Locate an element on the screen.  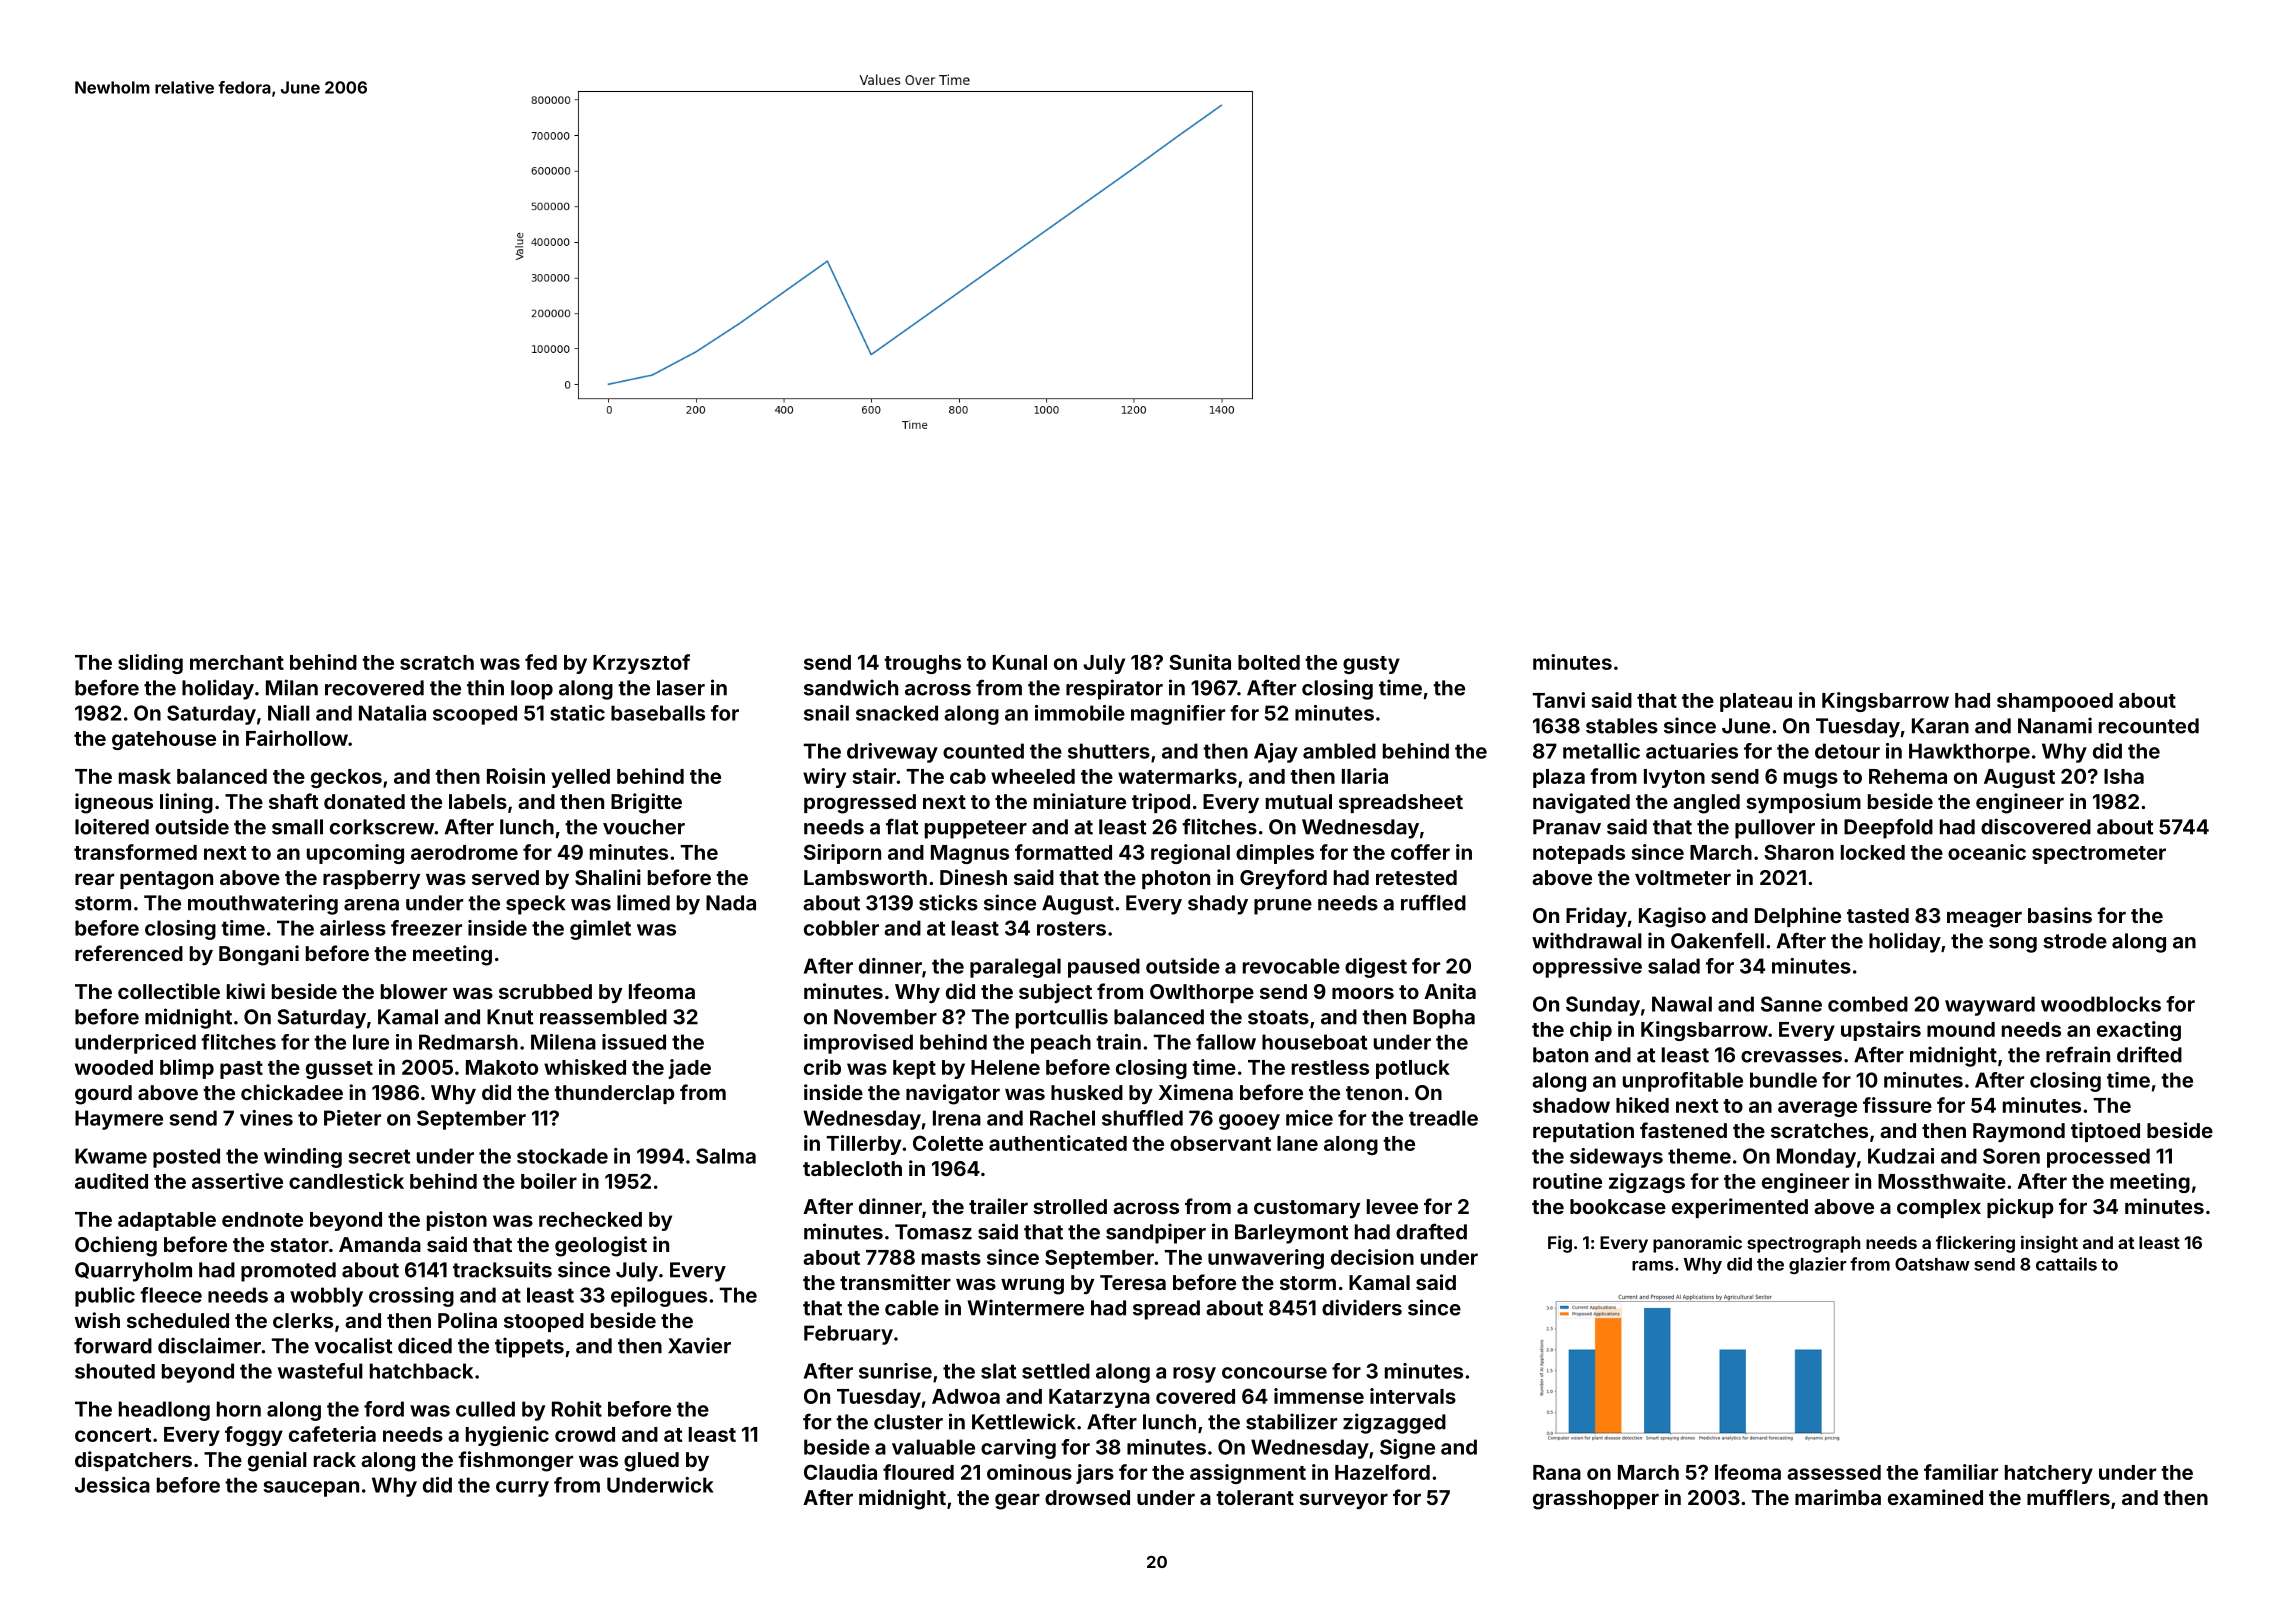
spectrometer is located at coordinates (2099, 855).
